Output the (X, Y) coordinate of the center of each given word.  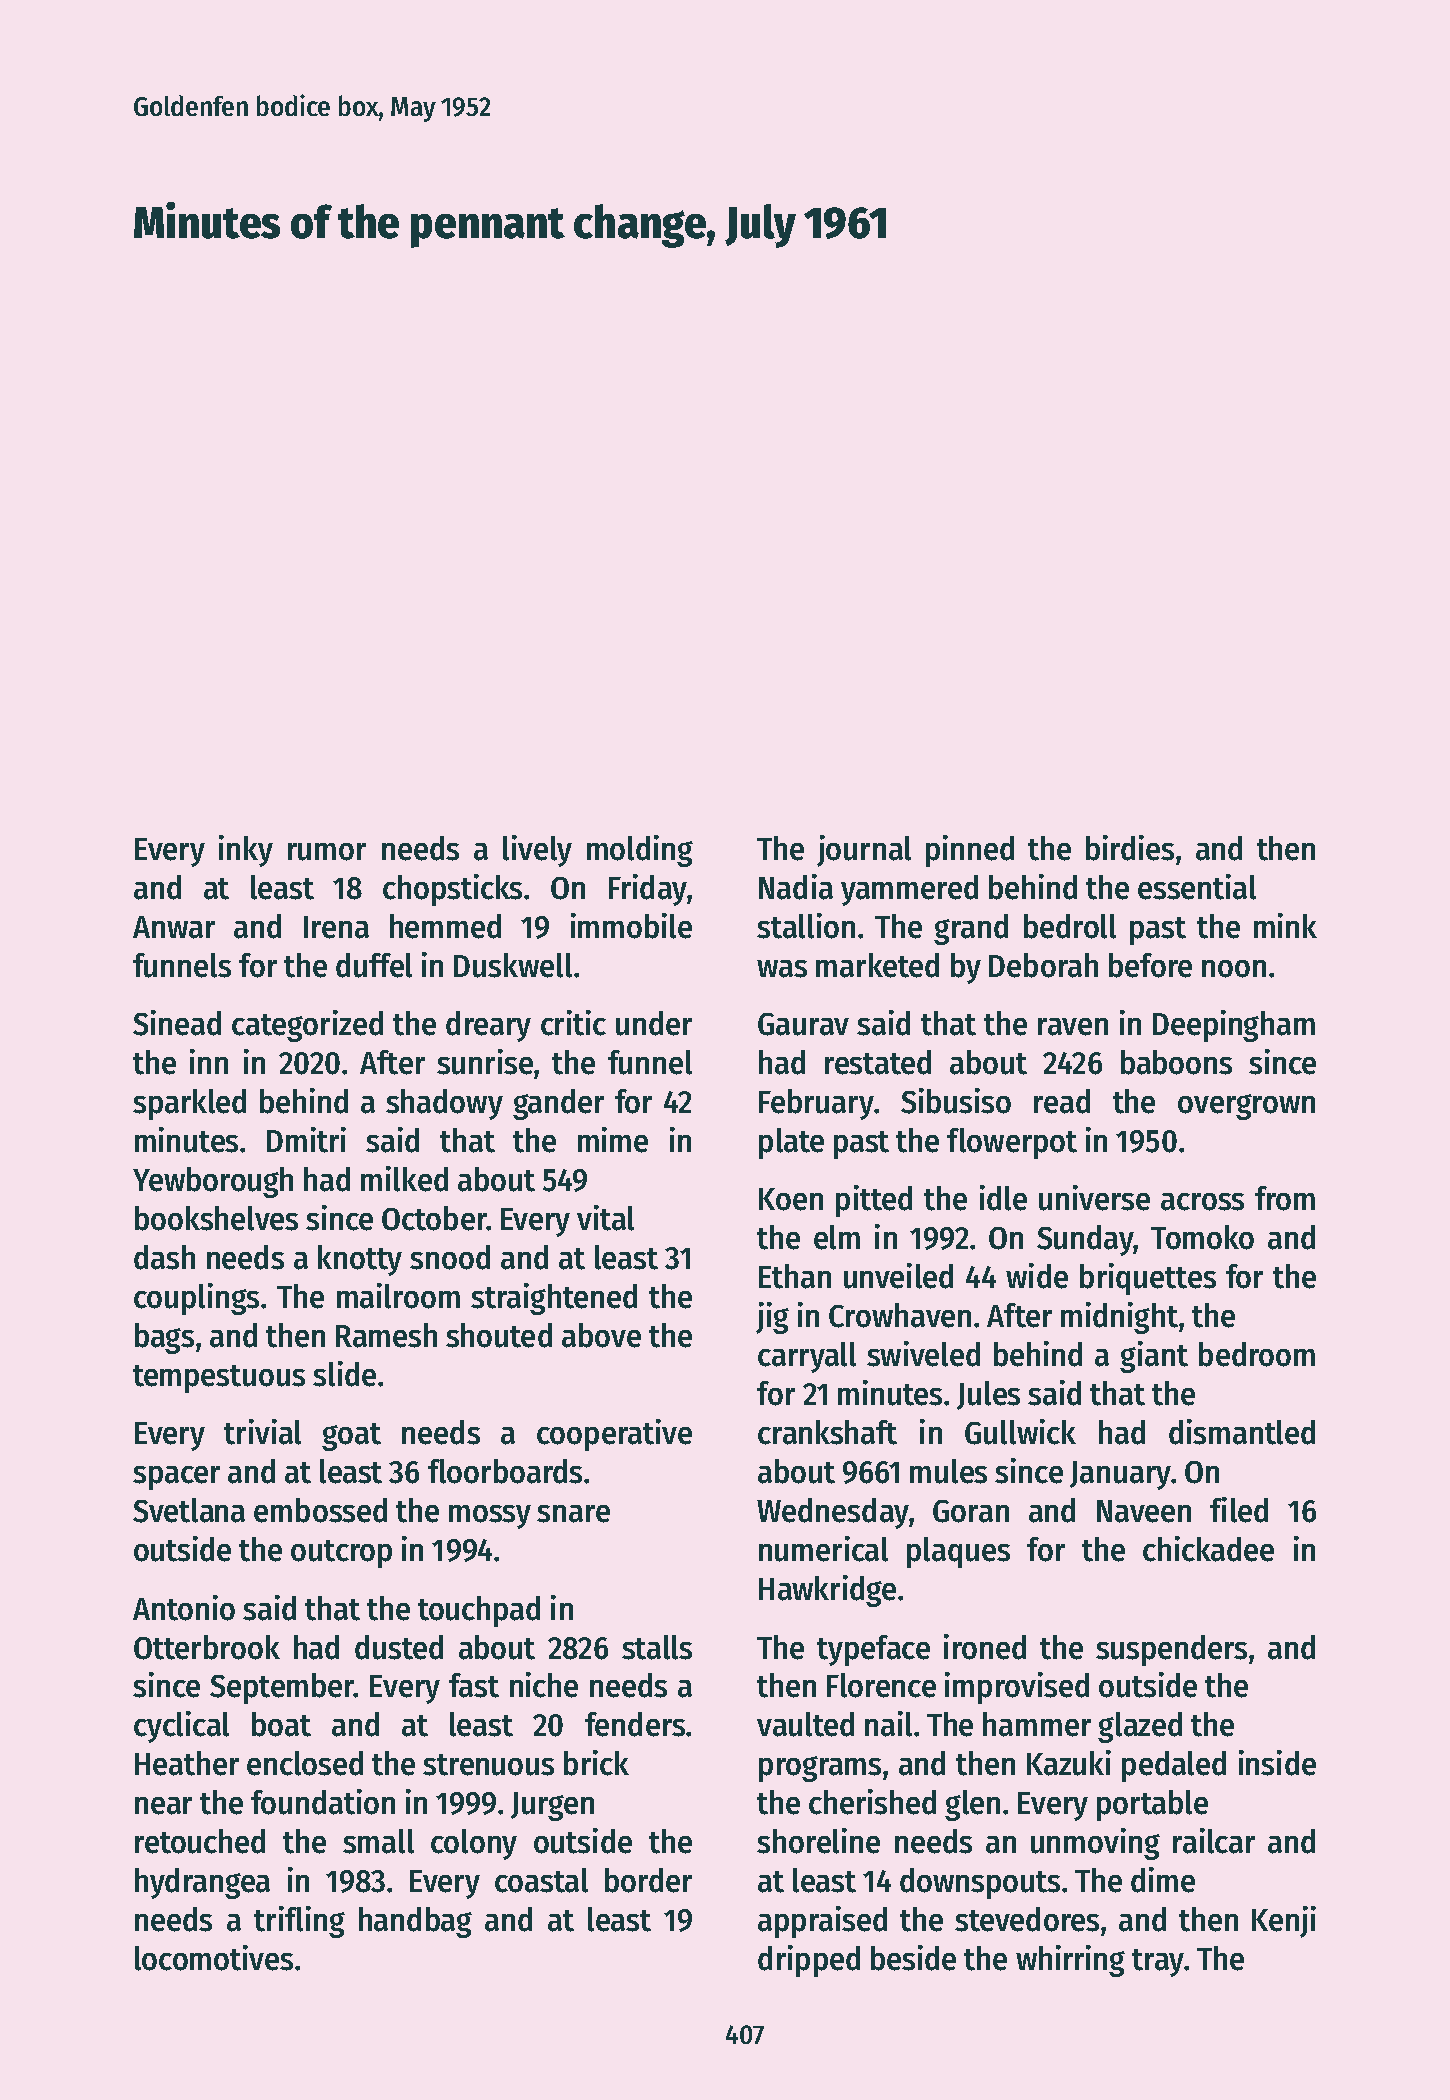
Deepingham (1234, 1026)
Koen (791, 1199)
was (782, 969)
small (378, 1841)
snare (573, 1514)
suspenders (1171, 1650)
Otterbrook (207, 1647)
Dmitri (306, 1140)
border (648, 1880)
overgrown (1246, 1107)
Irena (336, 927)
